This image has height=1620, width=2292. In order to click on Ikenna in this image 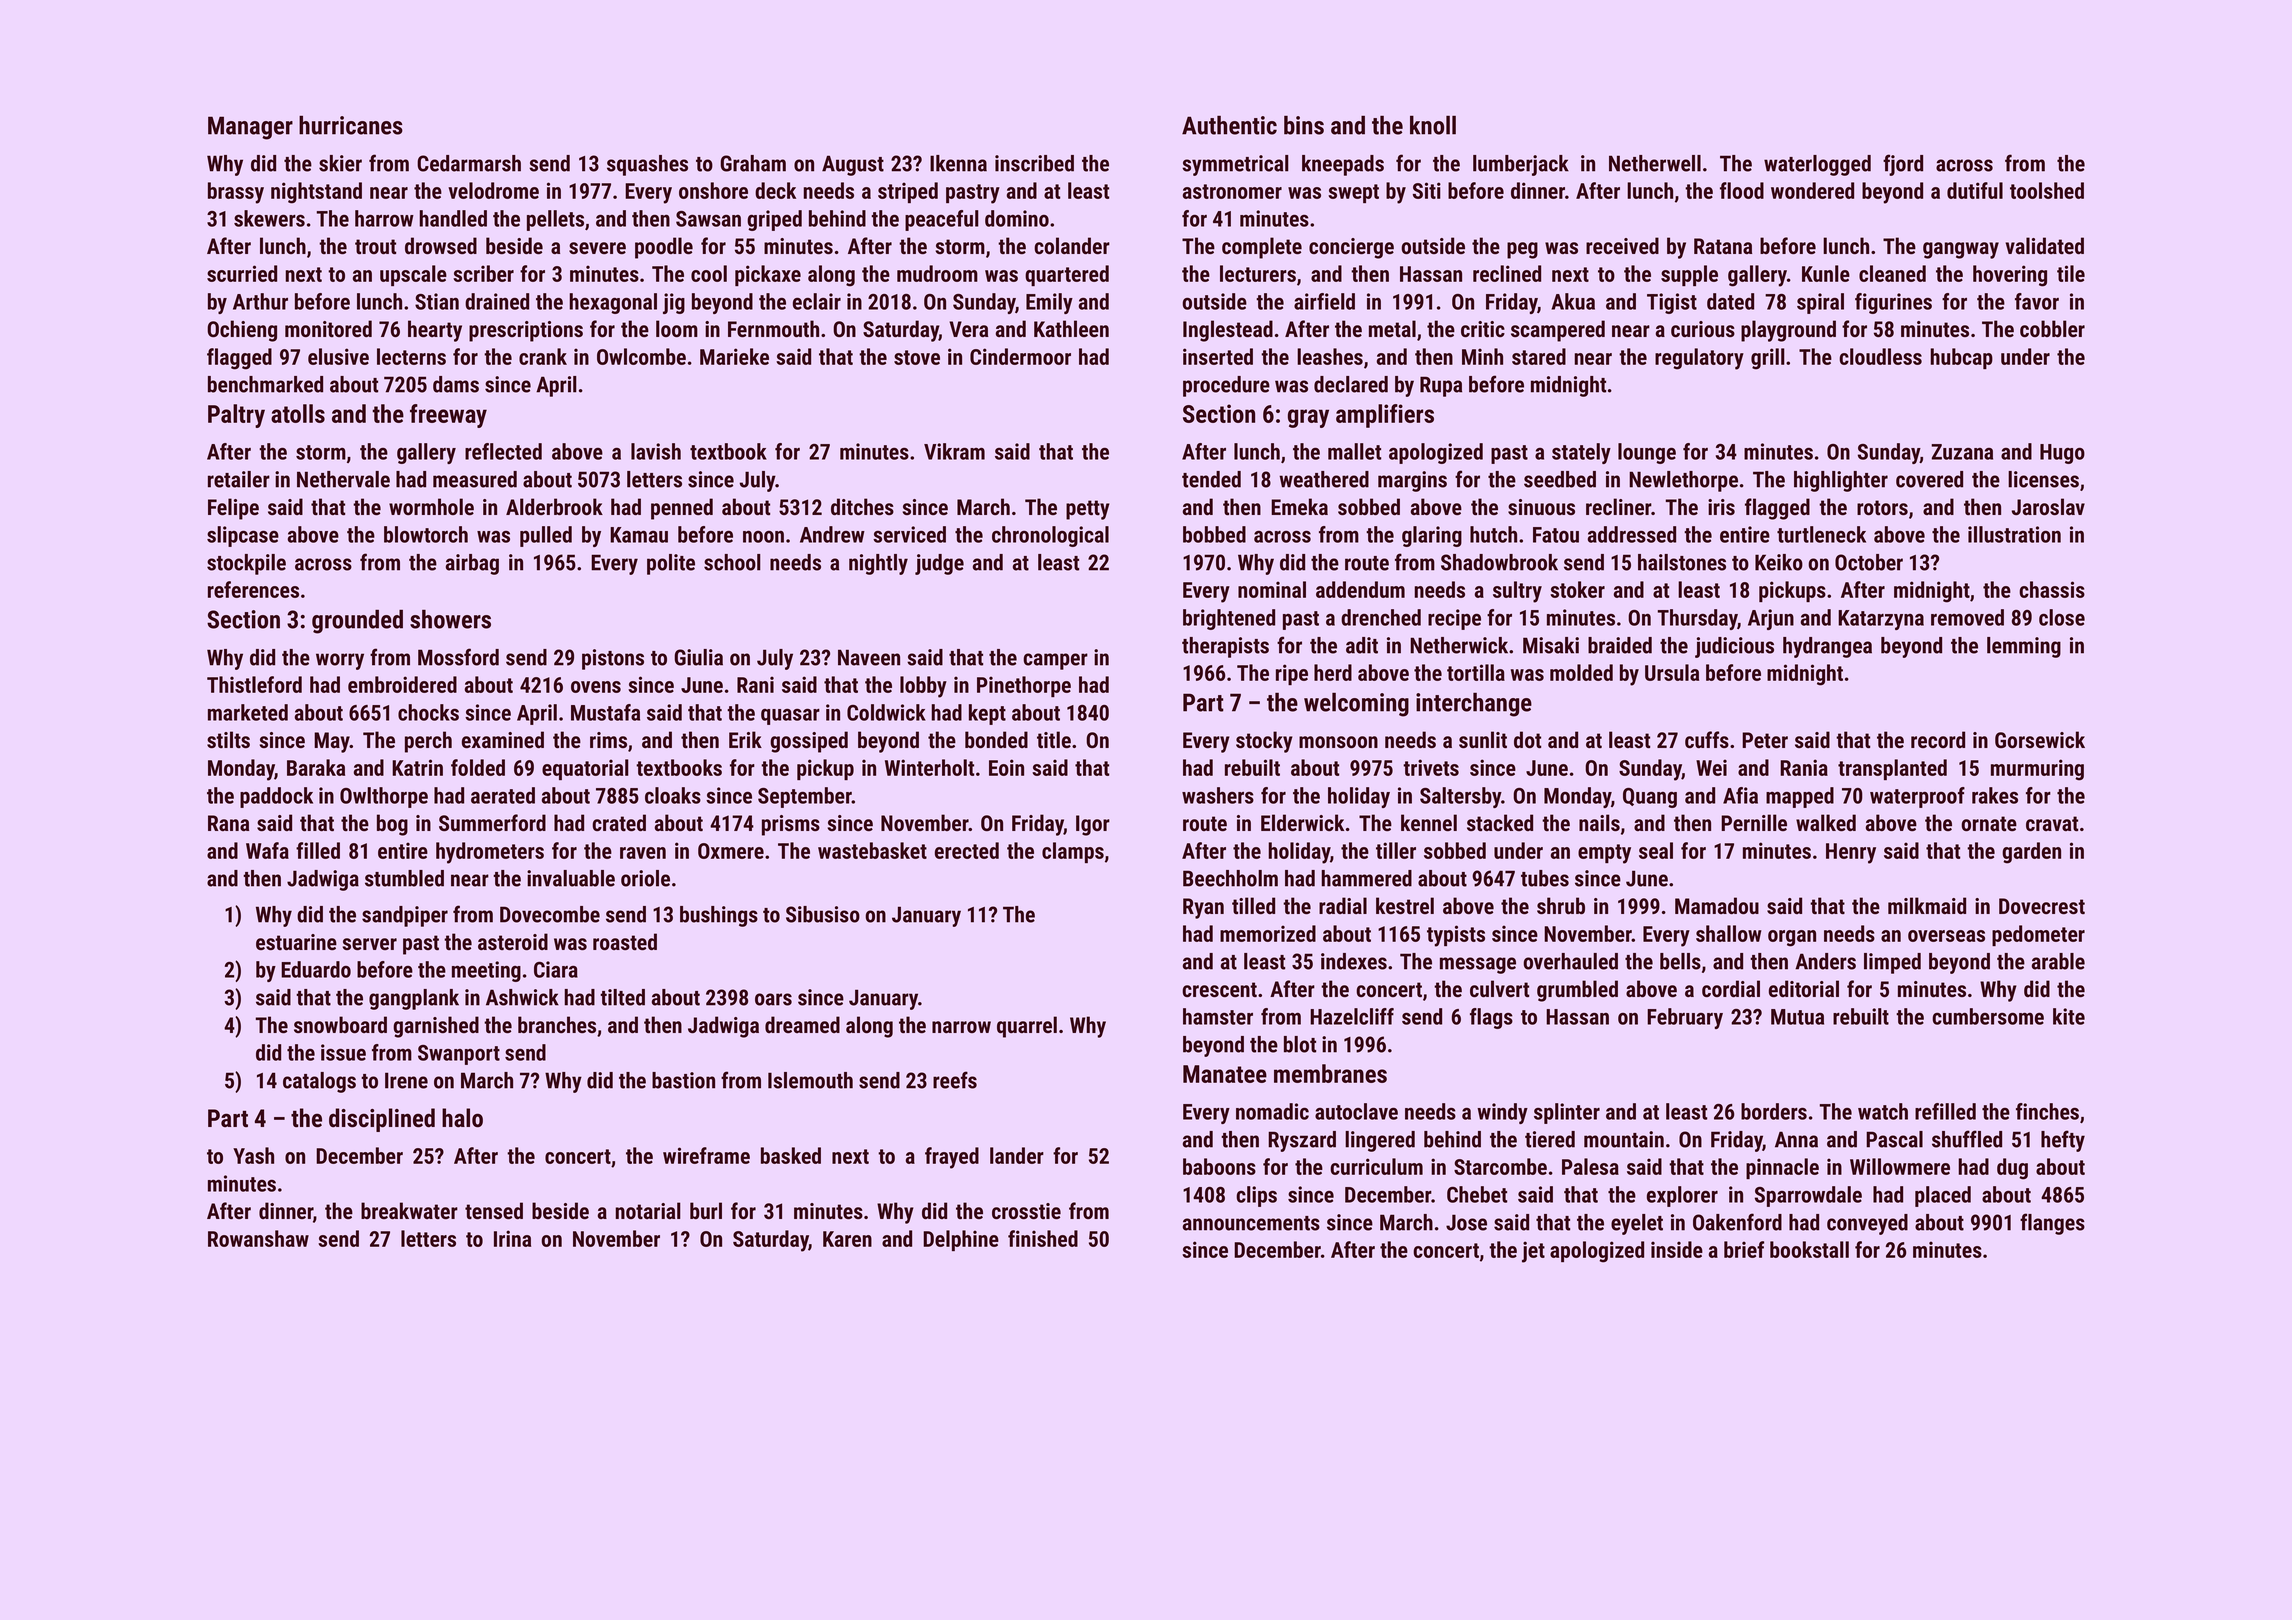, I will do `click(958, 163)`.
